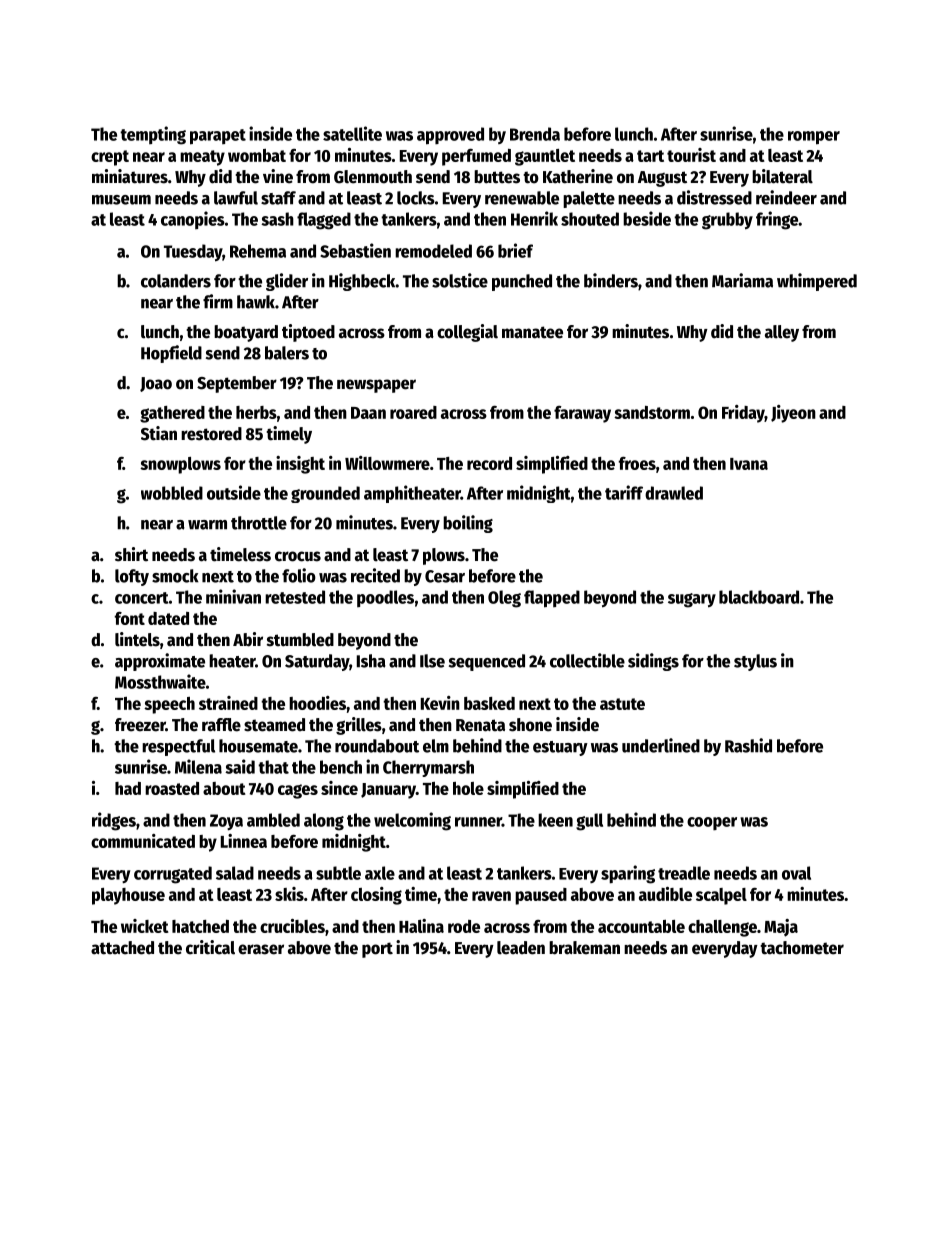 Image resolution: width=952 pixels, height=1233 pixels. What do you see at coordinates (460, 280) in the screenshot?
I see `solstice` at bounding box center [460, 280].
